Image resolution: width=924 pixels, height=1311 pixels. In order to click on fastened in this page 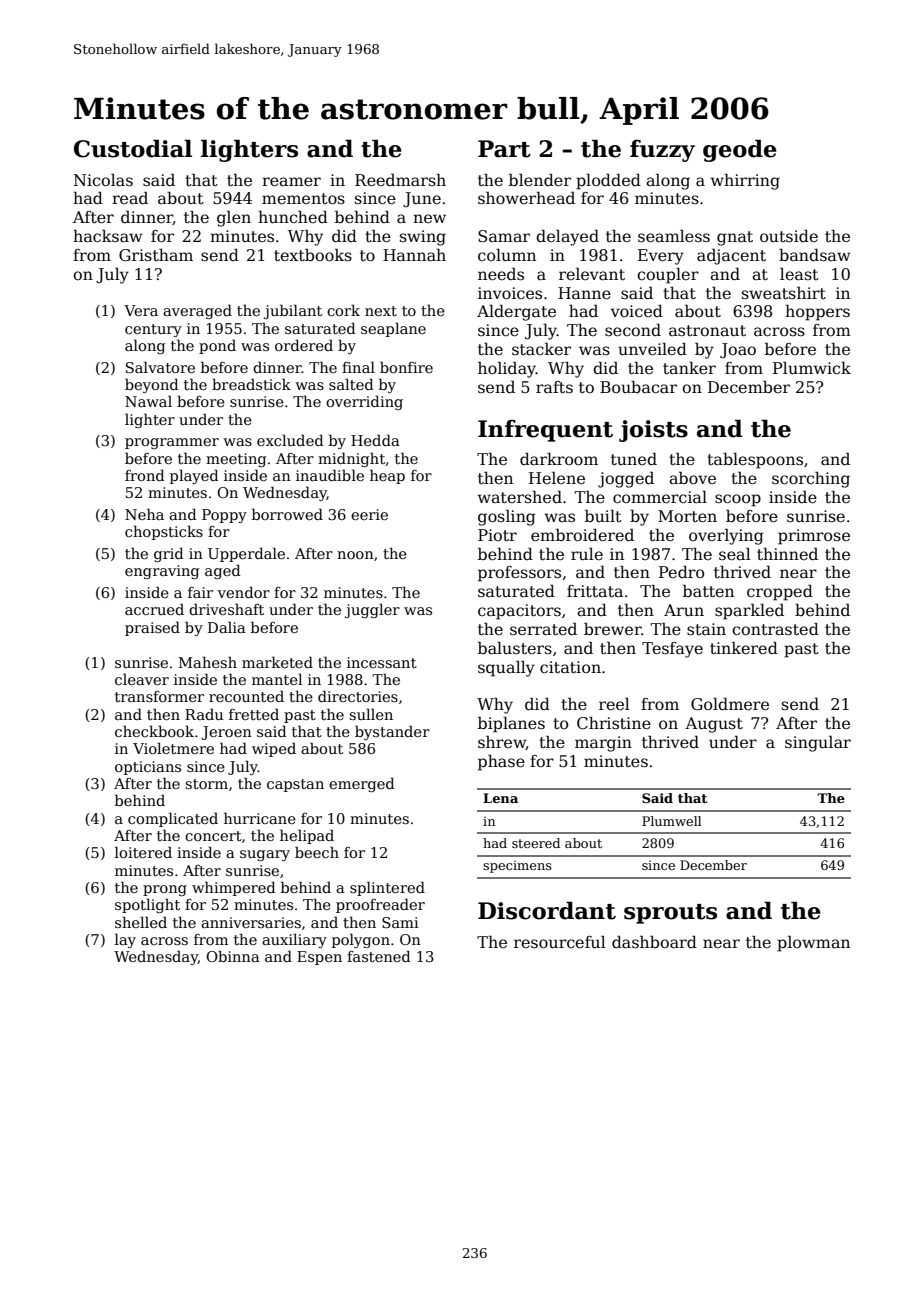, I will do `click(379, 956)`.
